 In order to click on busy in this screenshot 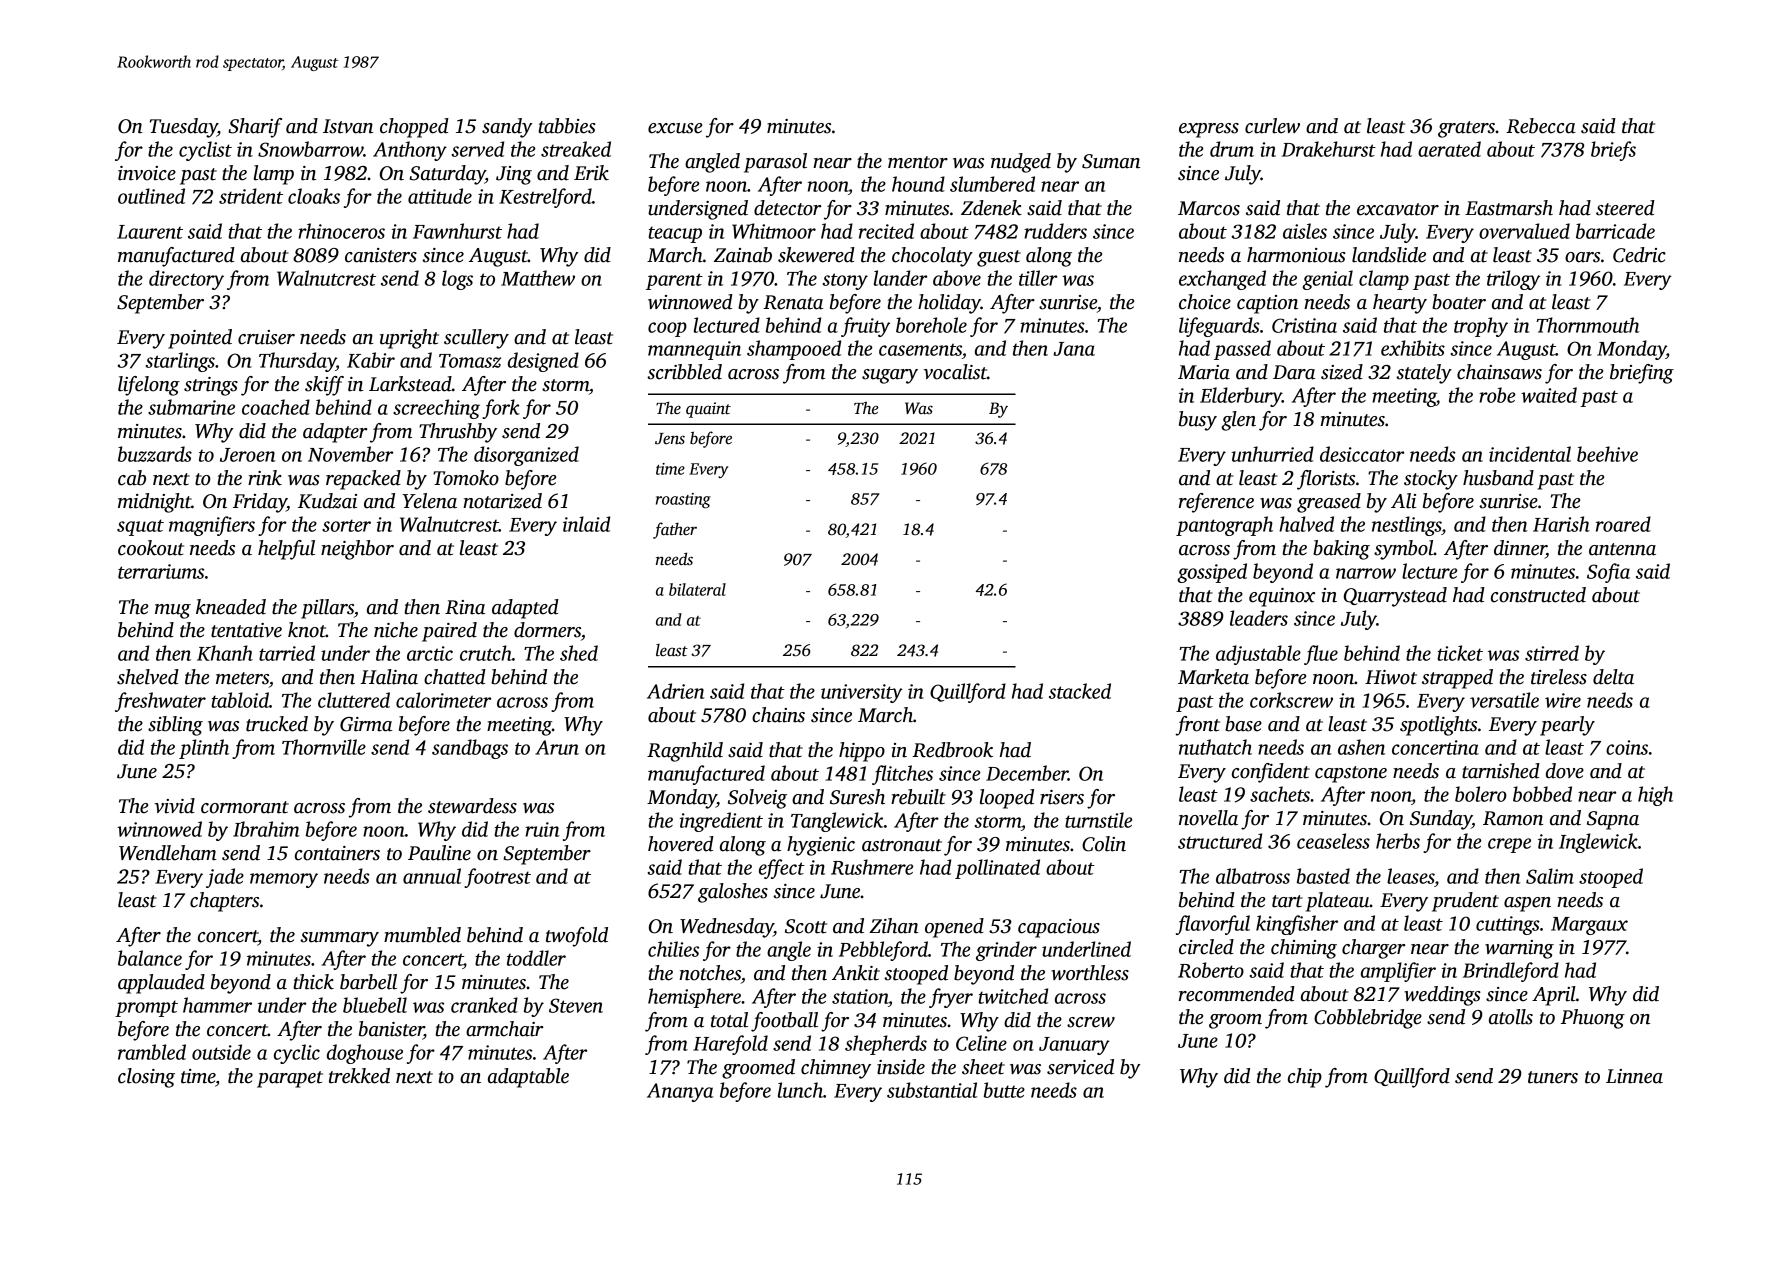, I will do `click(1198, 421)`.
